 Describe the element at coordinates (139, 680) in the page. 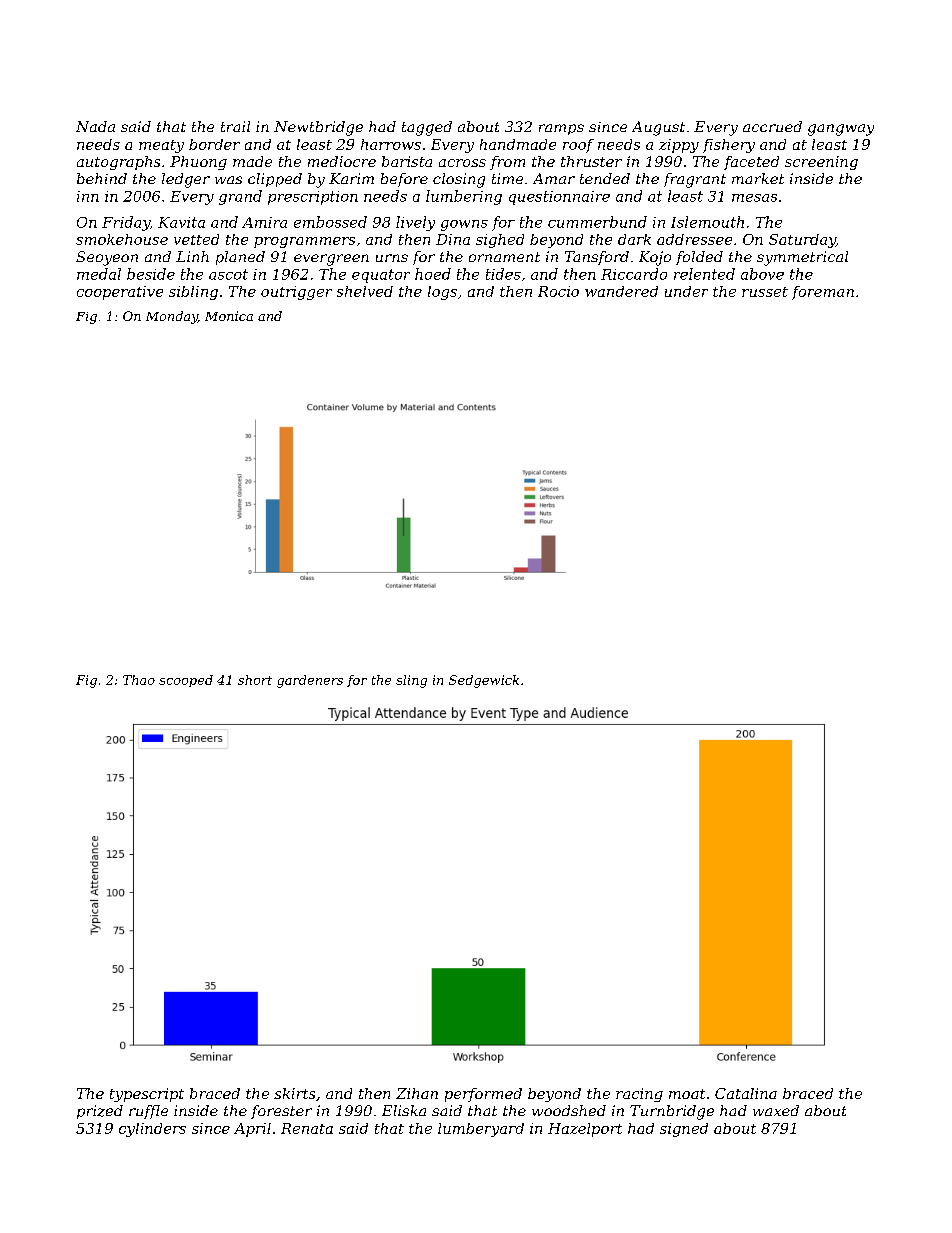

I see `Thao` at that location.
